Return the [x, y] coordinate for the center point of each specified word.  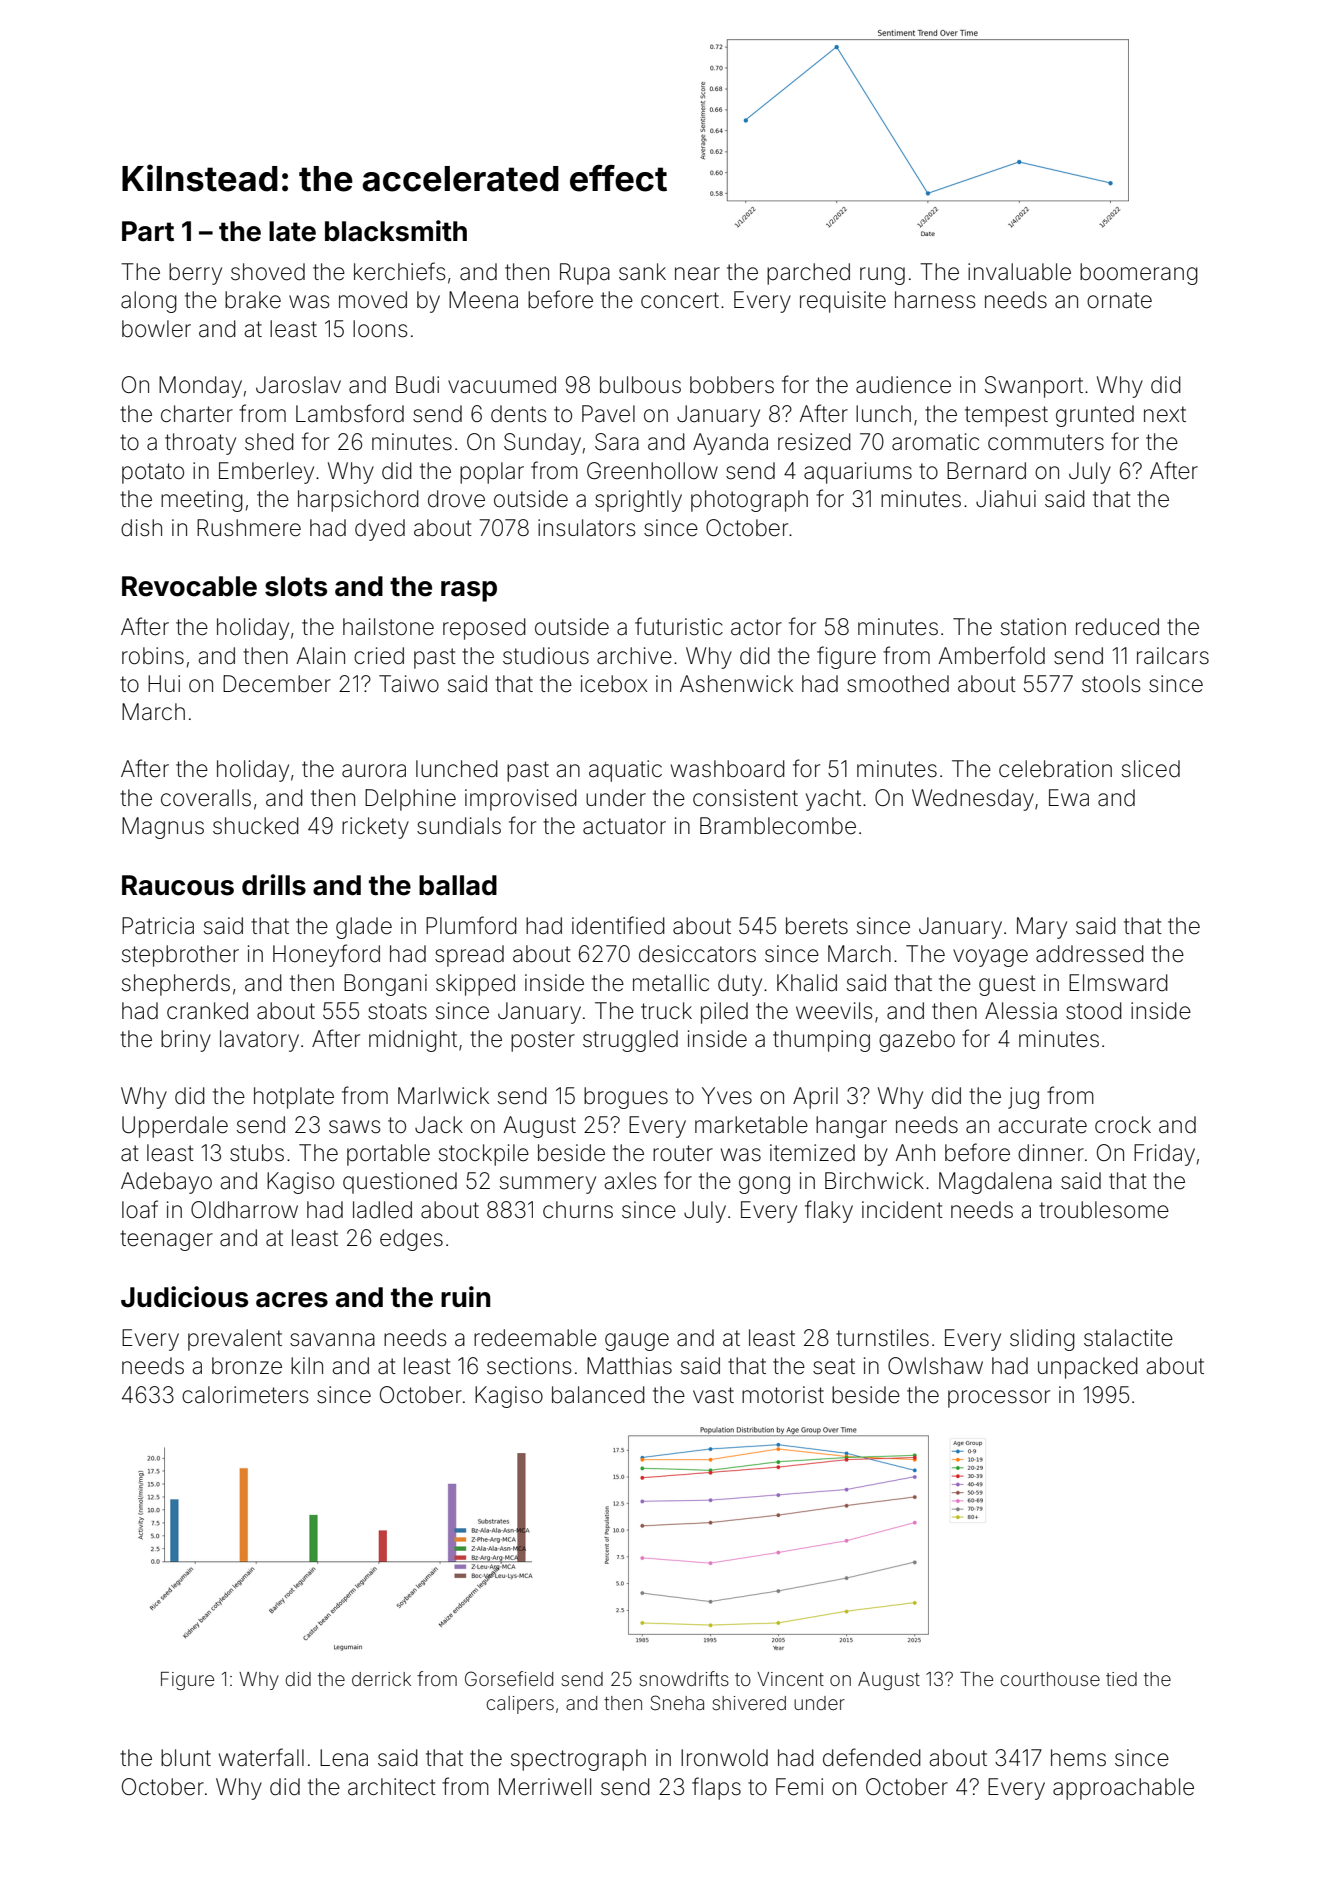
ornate [1119, 300]
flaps [716, 1788]
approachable [1123, 1789]
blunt [186, 1757]
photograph [749, 501]
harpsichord [358, 501]
